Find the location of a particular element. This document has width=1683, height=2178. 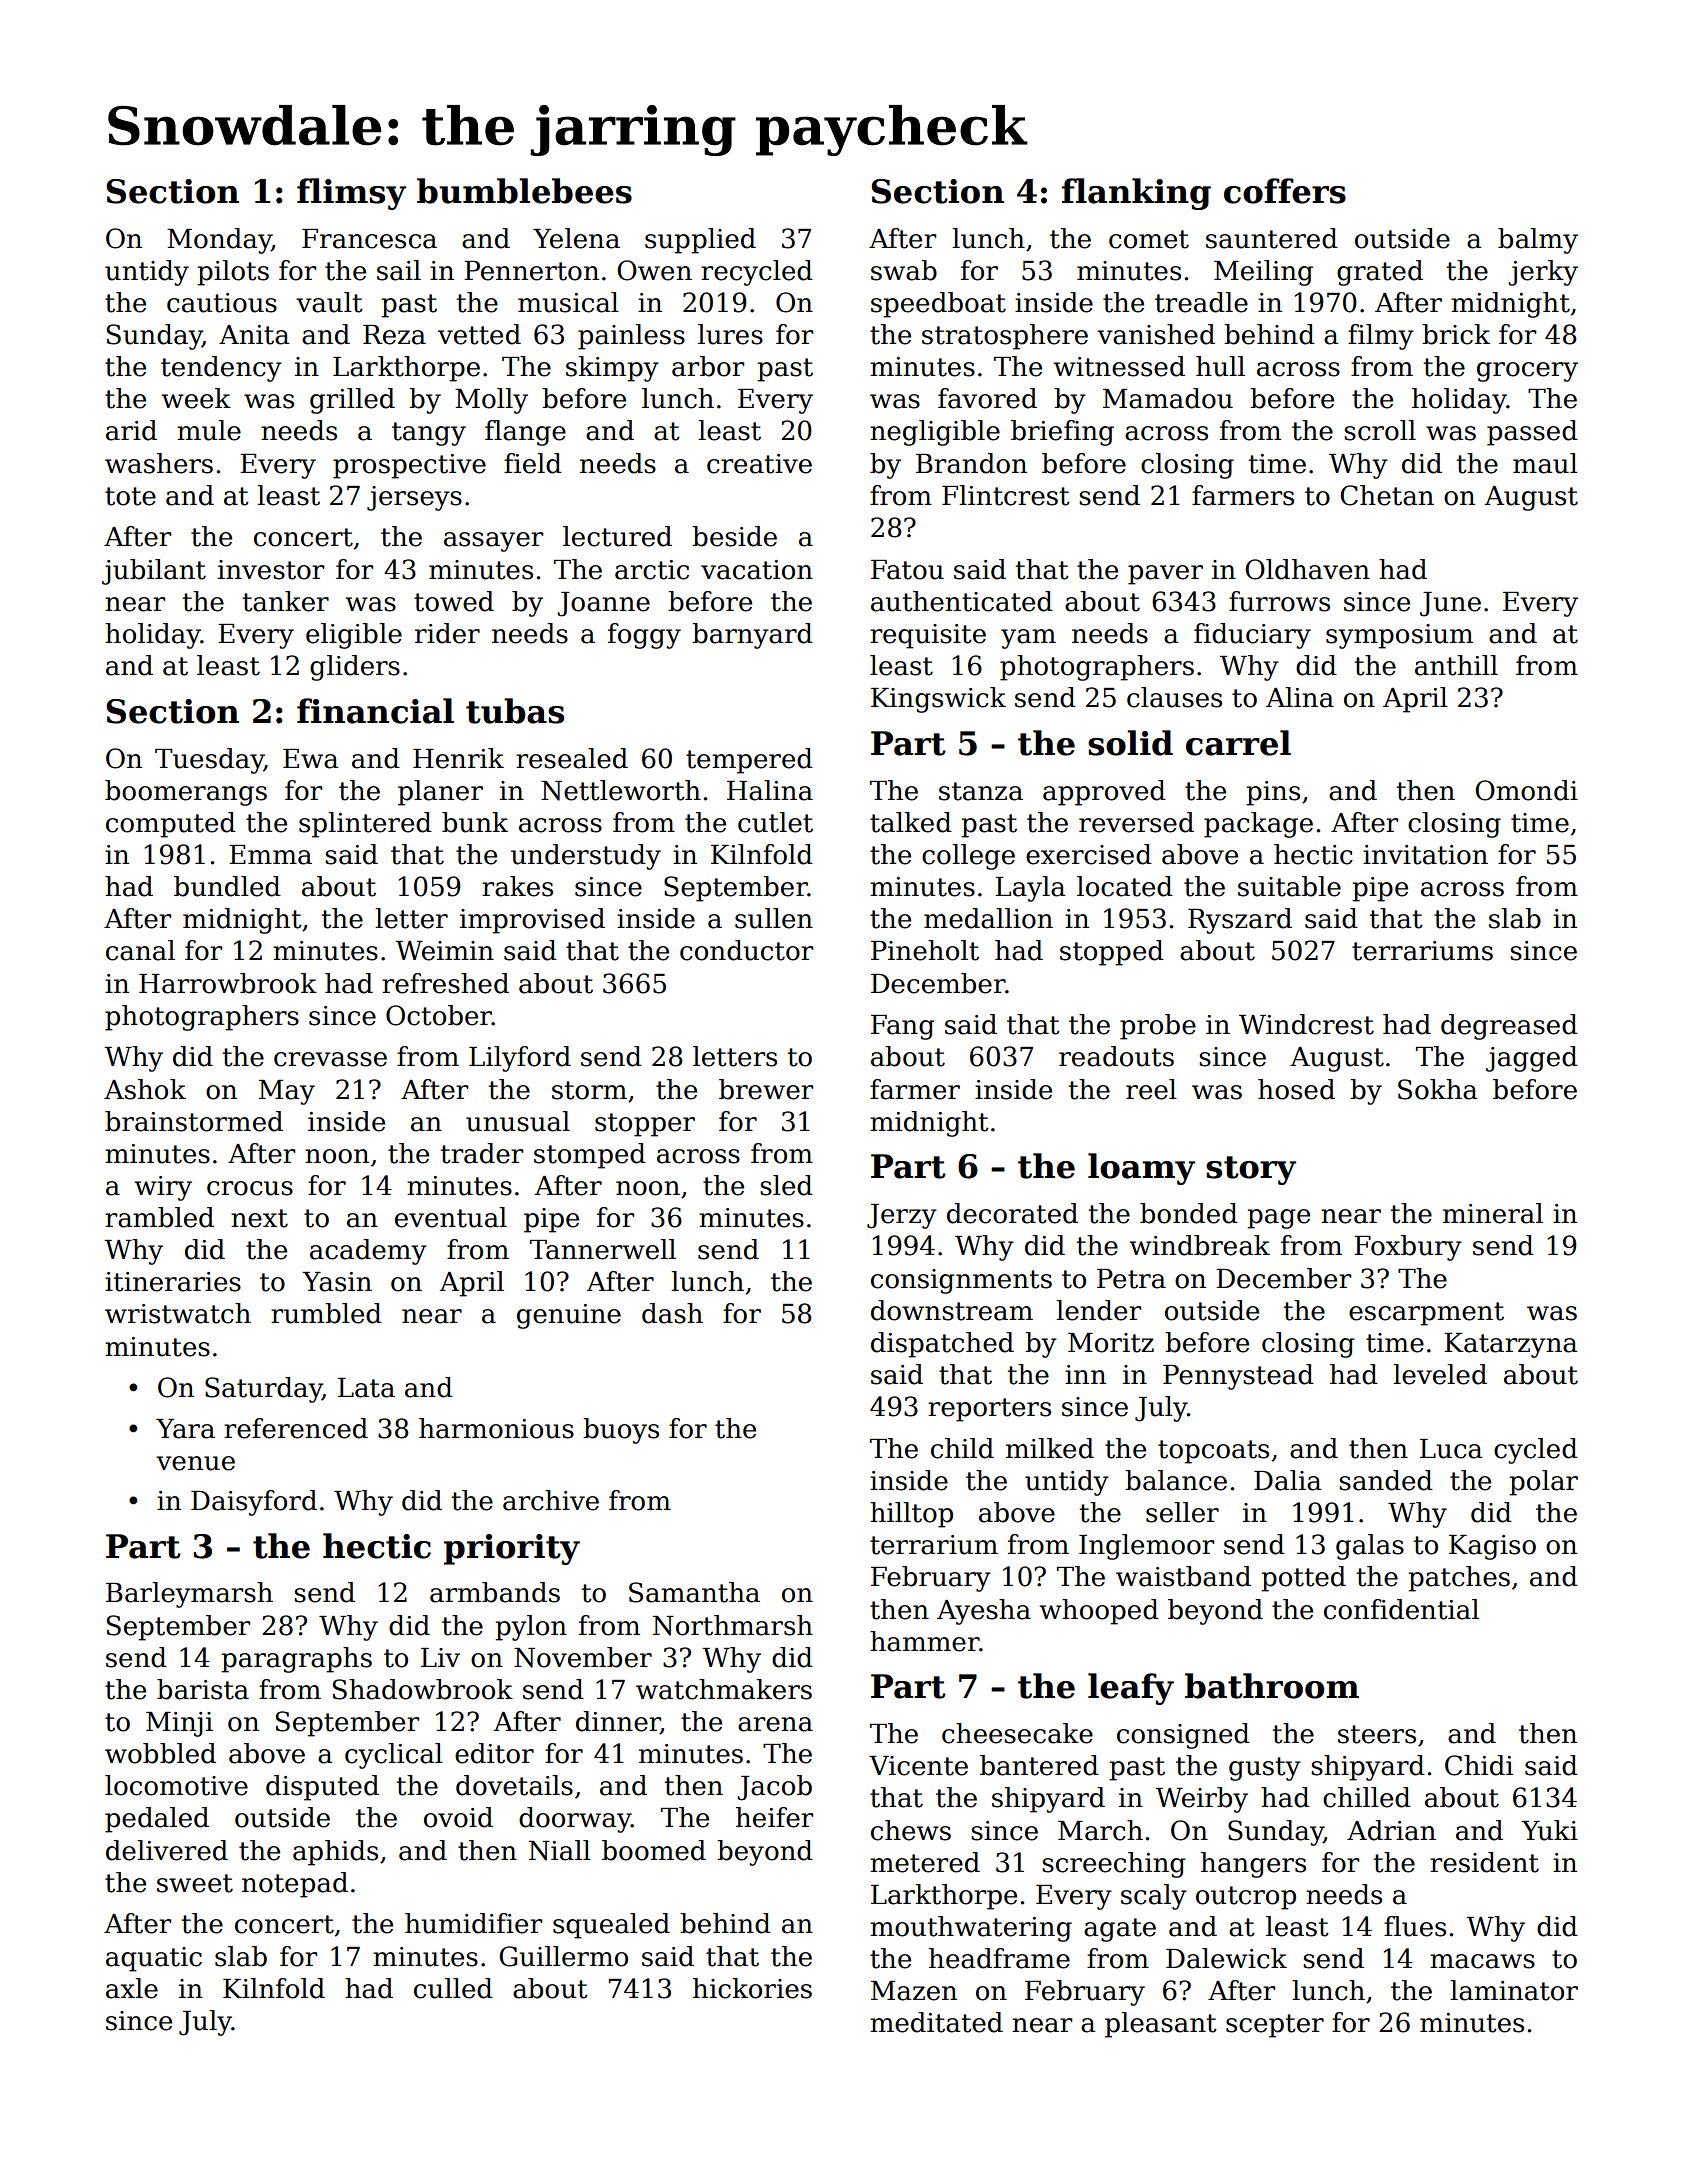

venue is located at coordinates (195, 1463).
